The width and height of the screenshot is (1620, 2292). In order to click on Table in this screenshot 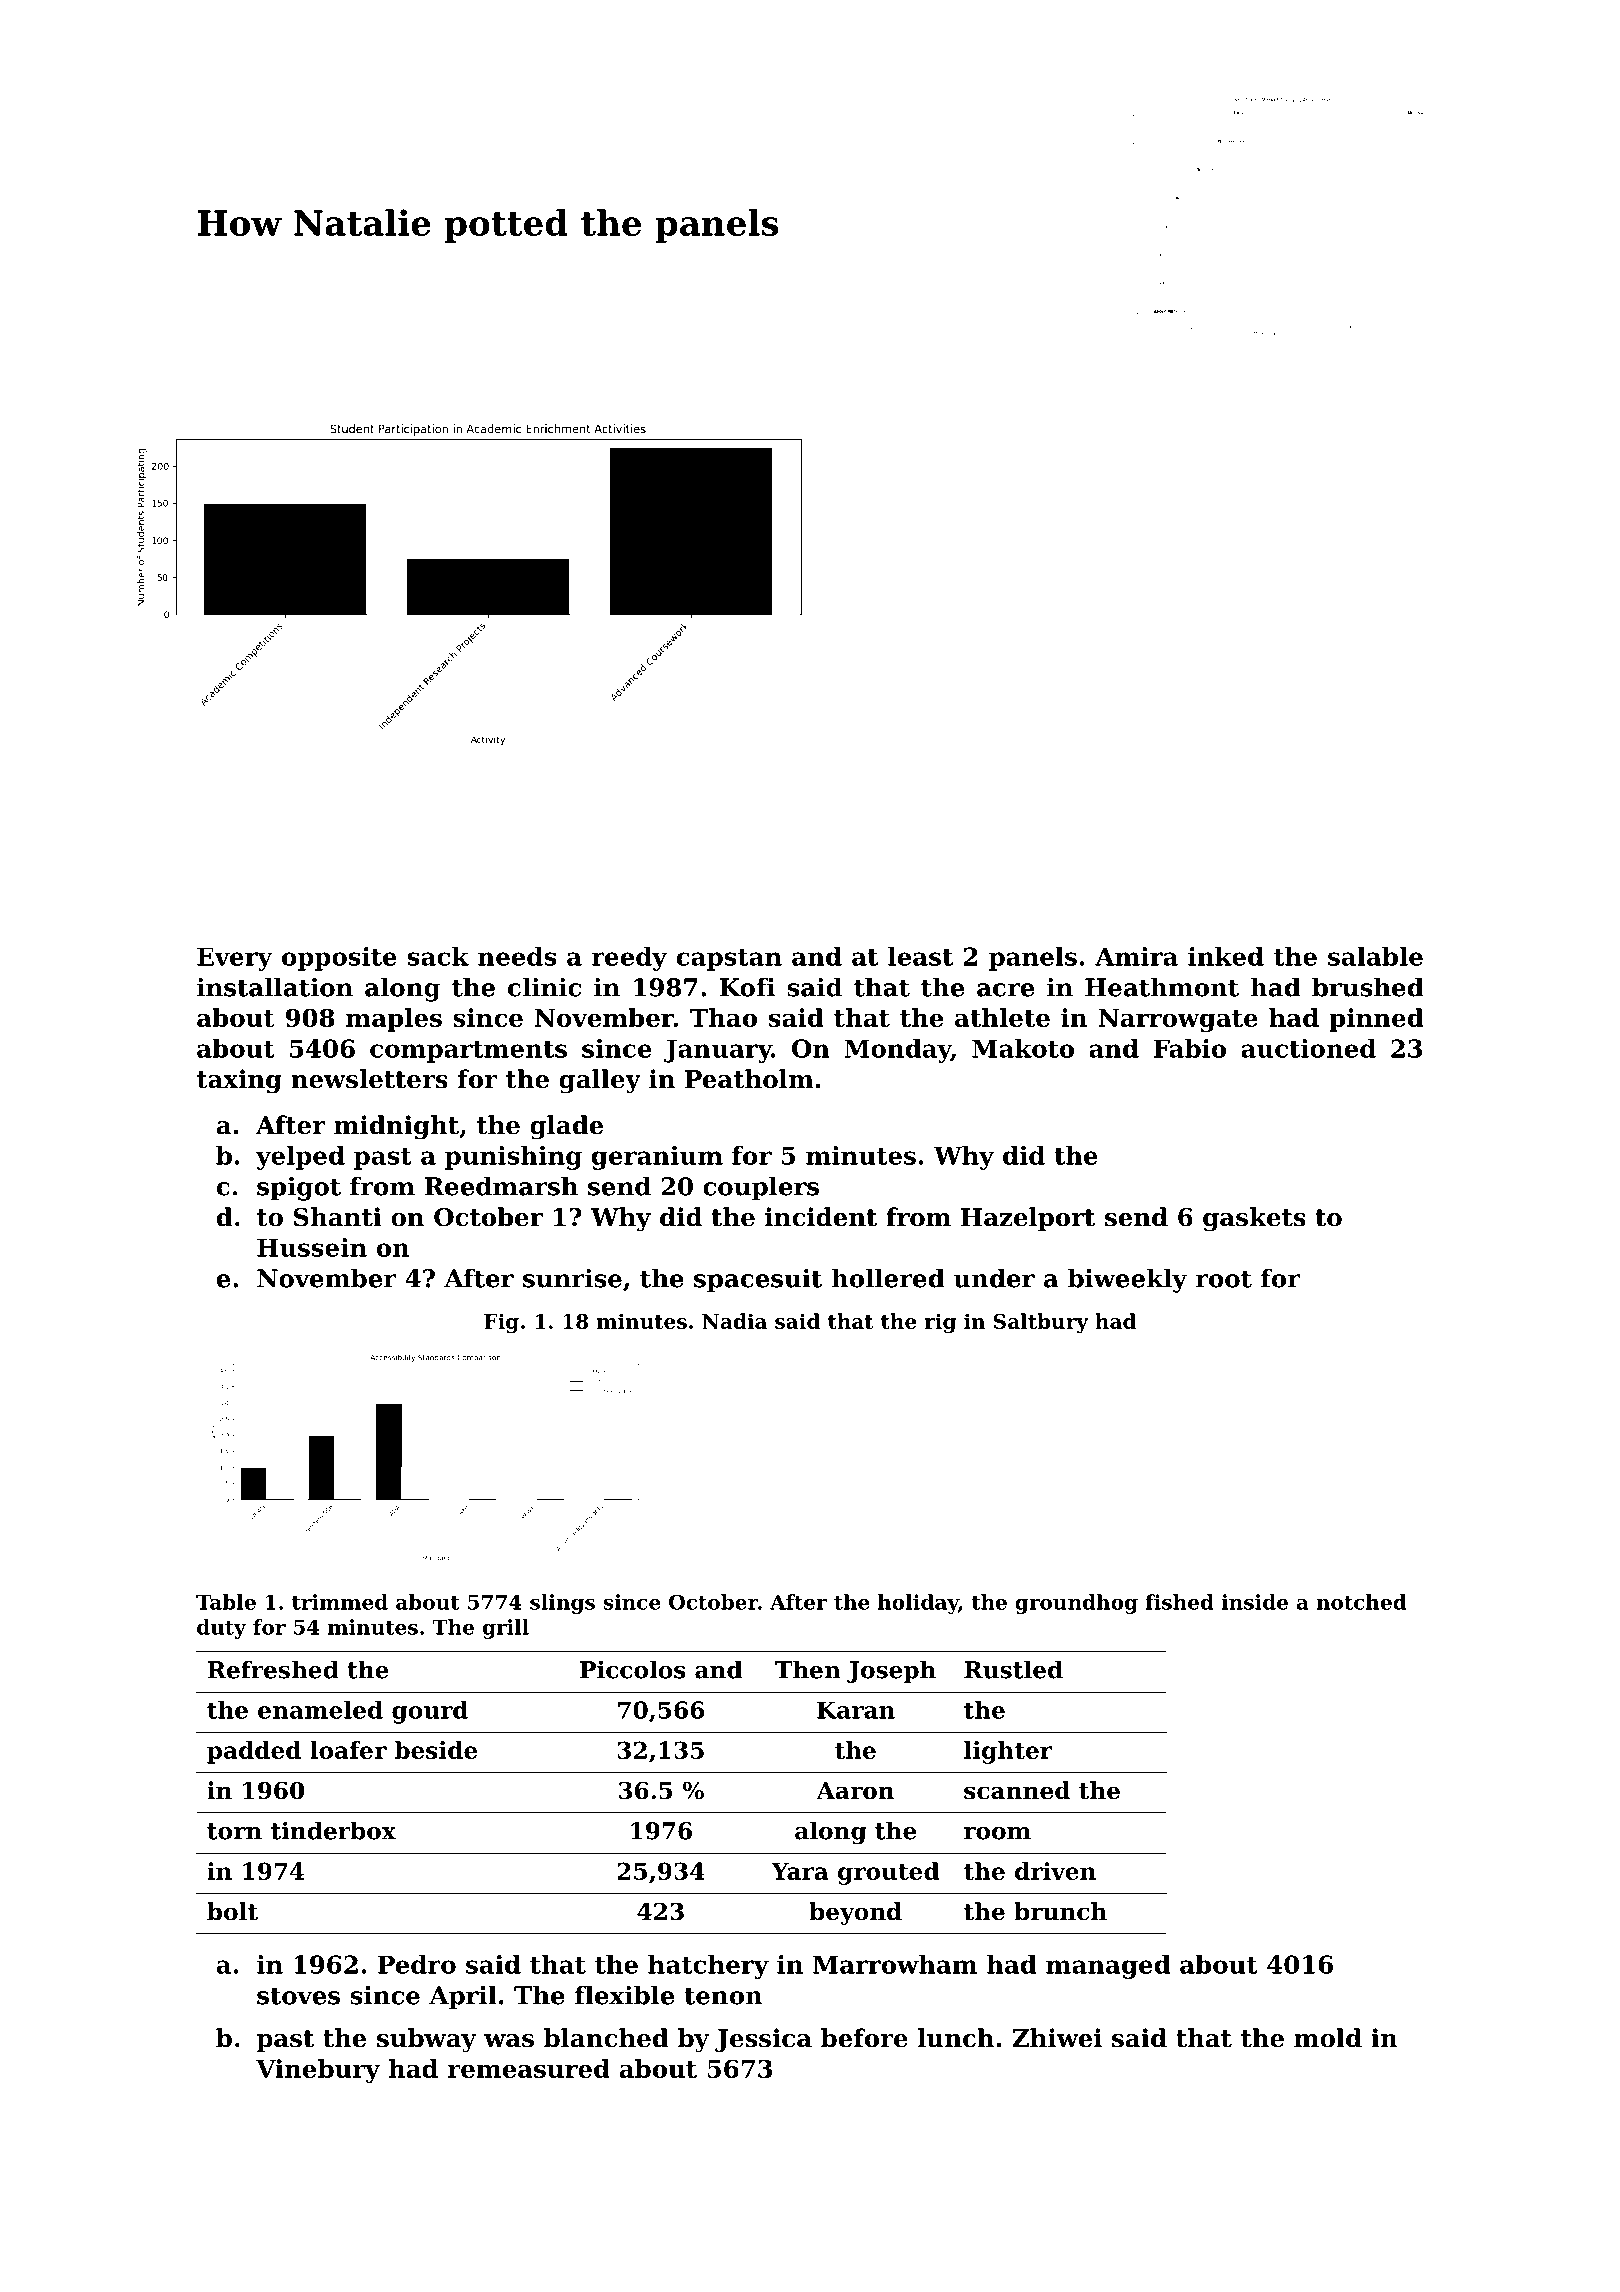, I will do `click(226, 1602)`.
